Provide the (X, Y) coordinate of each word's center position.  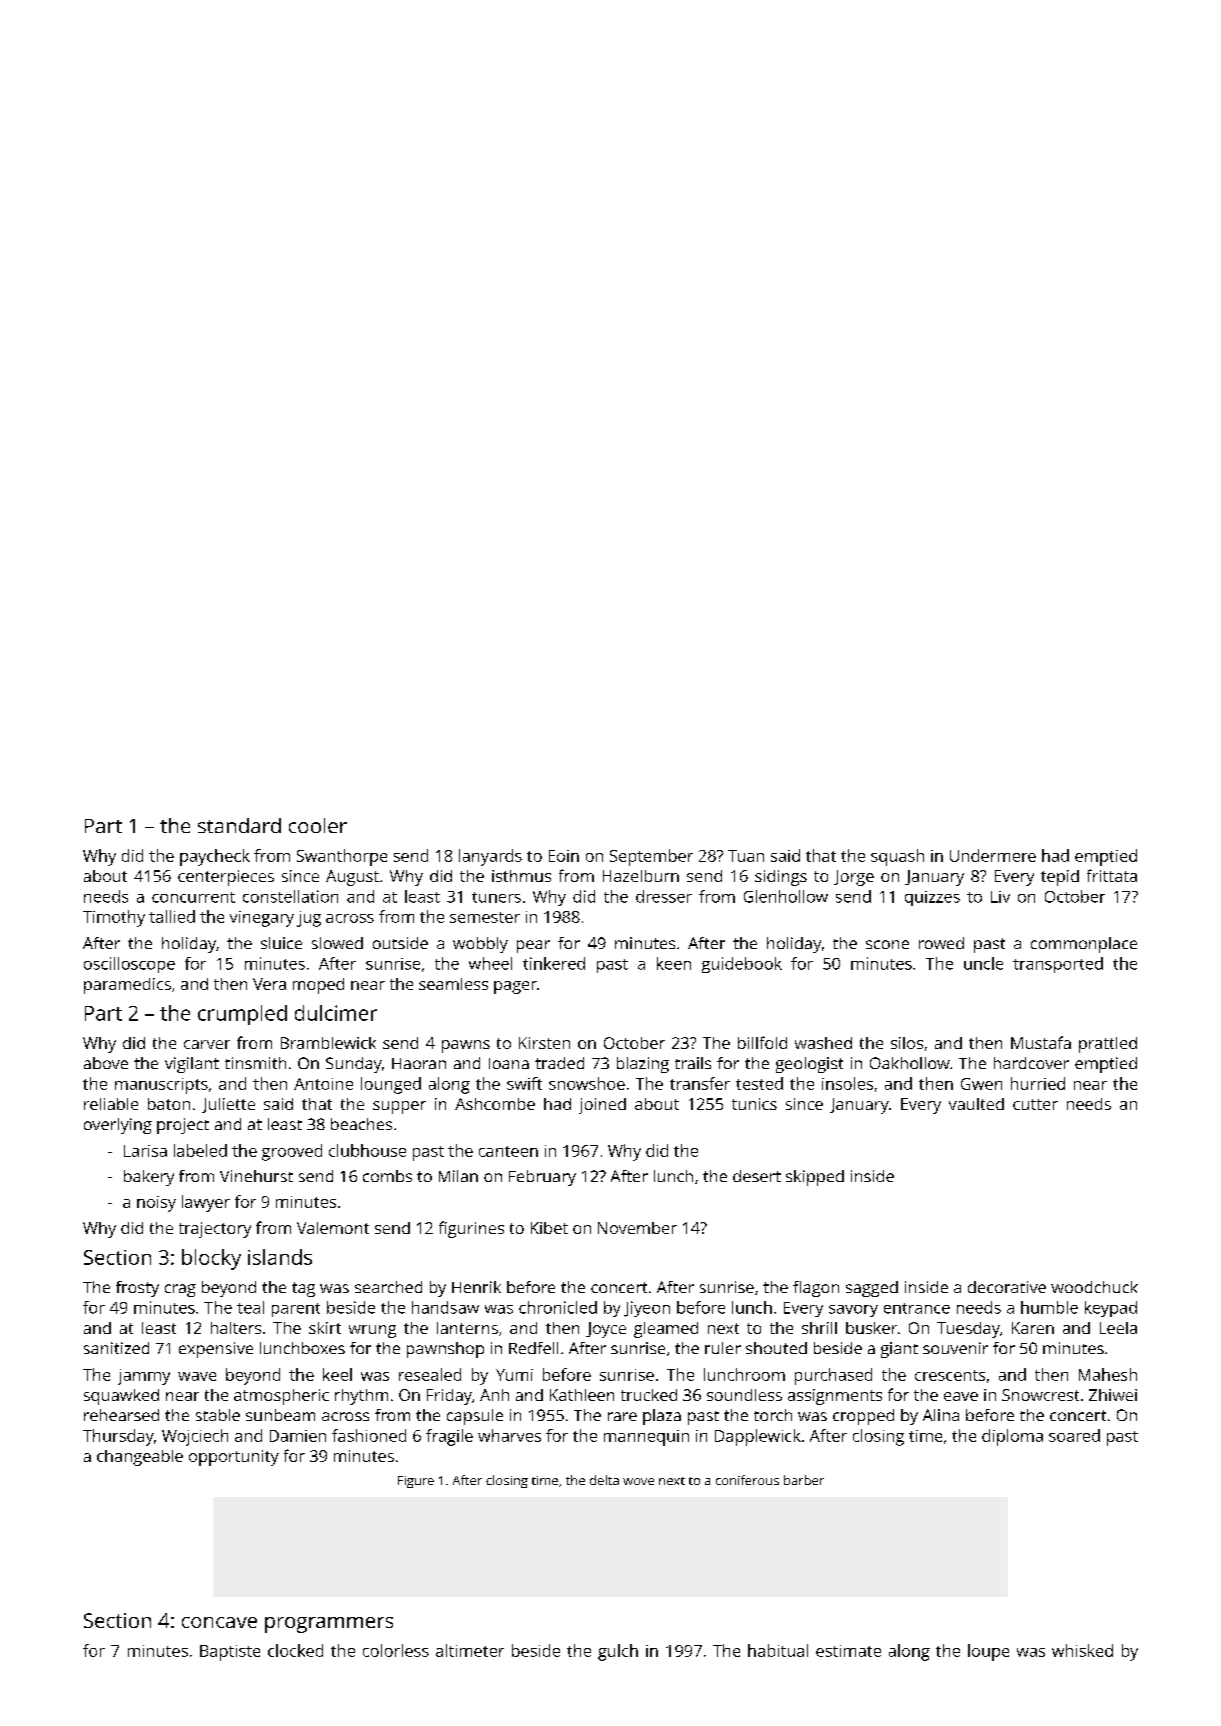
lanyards (490, 857)
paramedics (127, 986)
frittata (1112, 875)
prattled (1108, 1045)
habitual (778, 1650)
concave (219, 1622)
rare (622, 1416)
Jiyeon (647, 1309)
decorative (1007, 1287)
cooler (318, 825)
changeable (140, 1458)
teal (250, 1307)
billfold (762, 1042)
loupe (988, 1652)
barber (804, 1480)
